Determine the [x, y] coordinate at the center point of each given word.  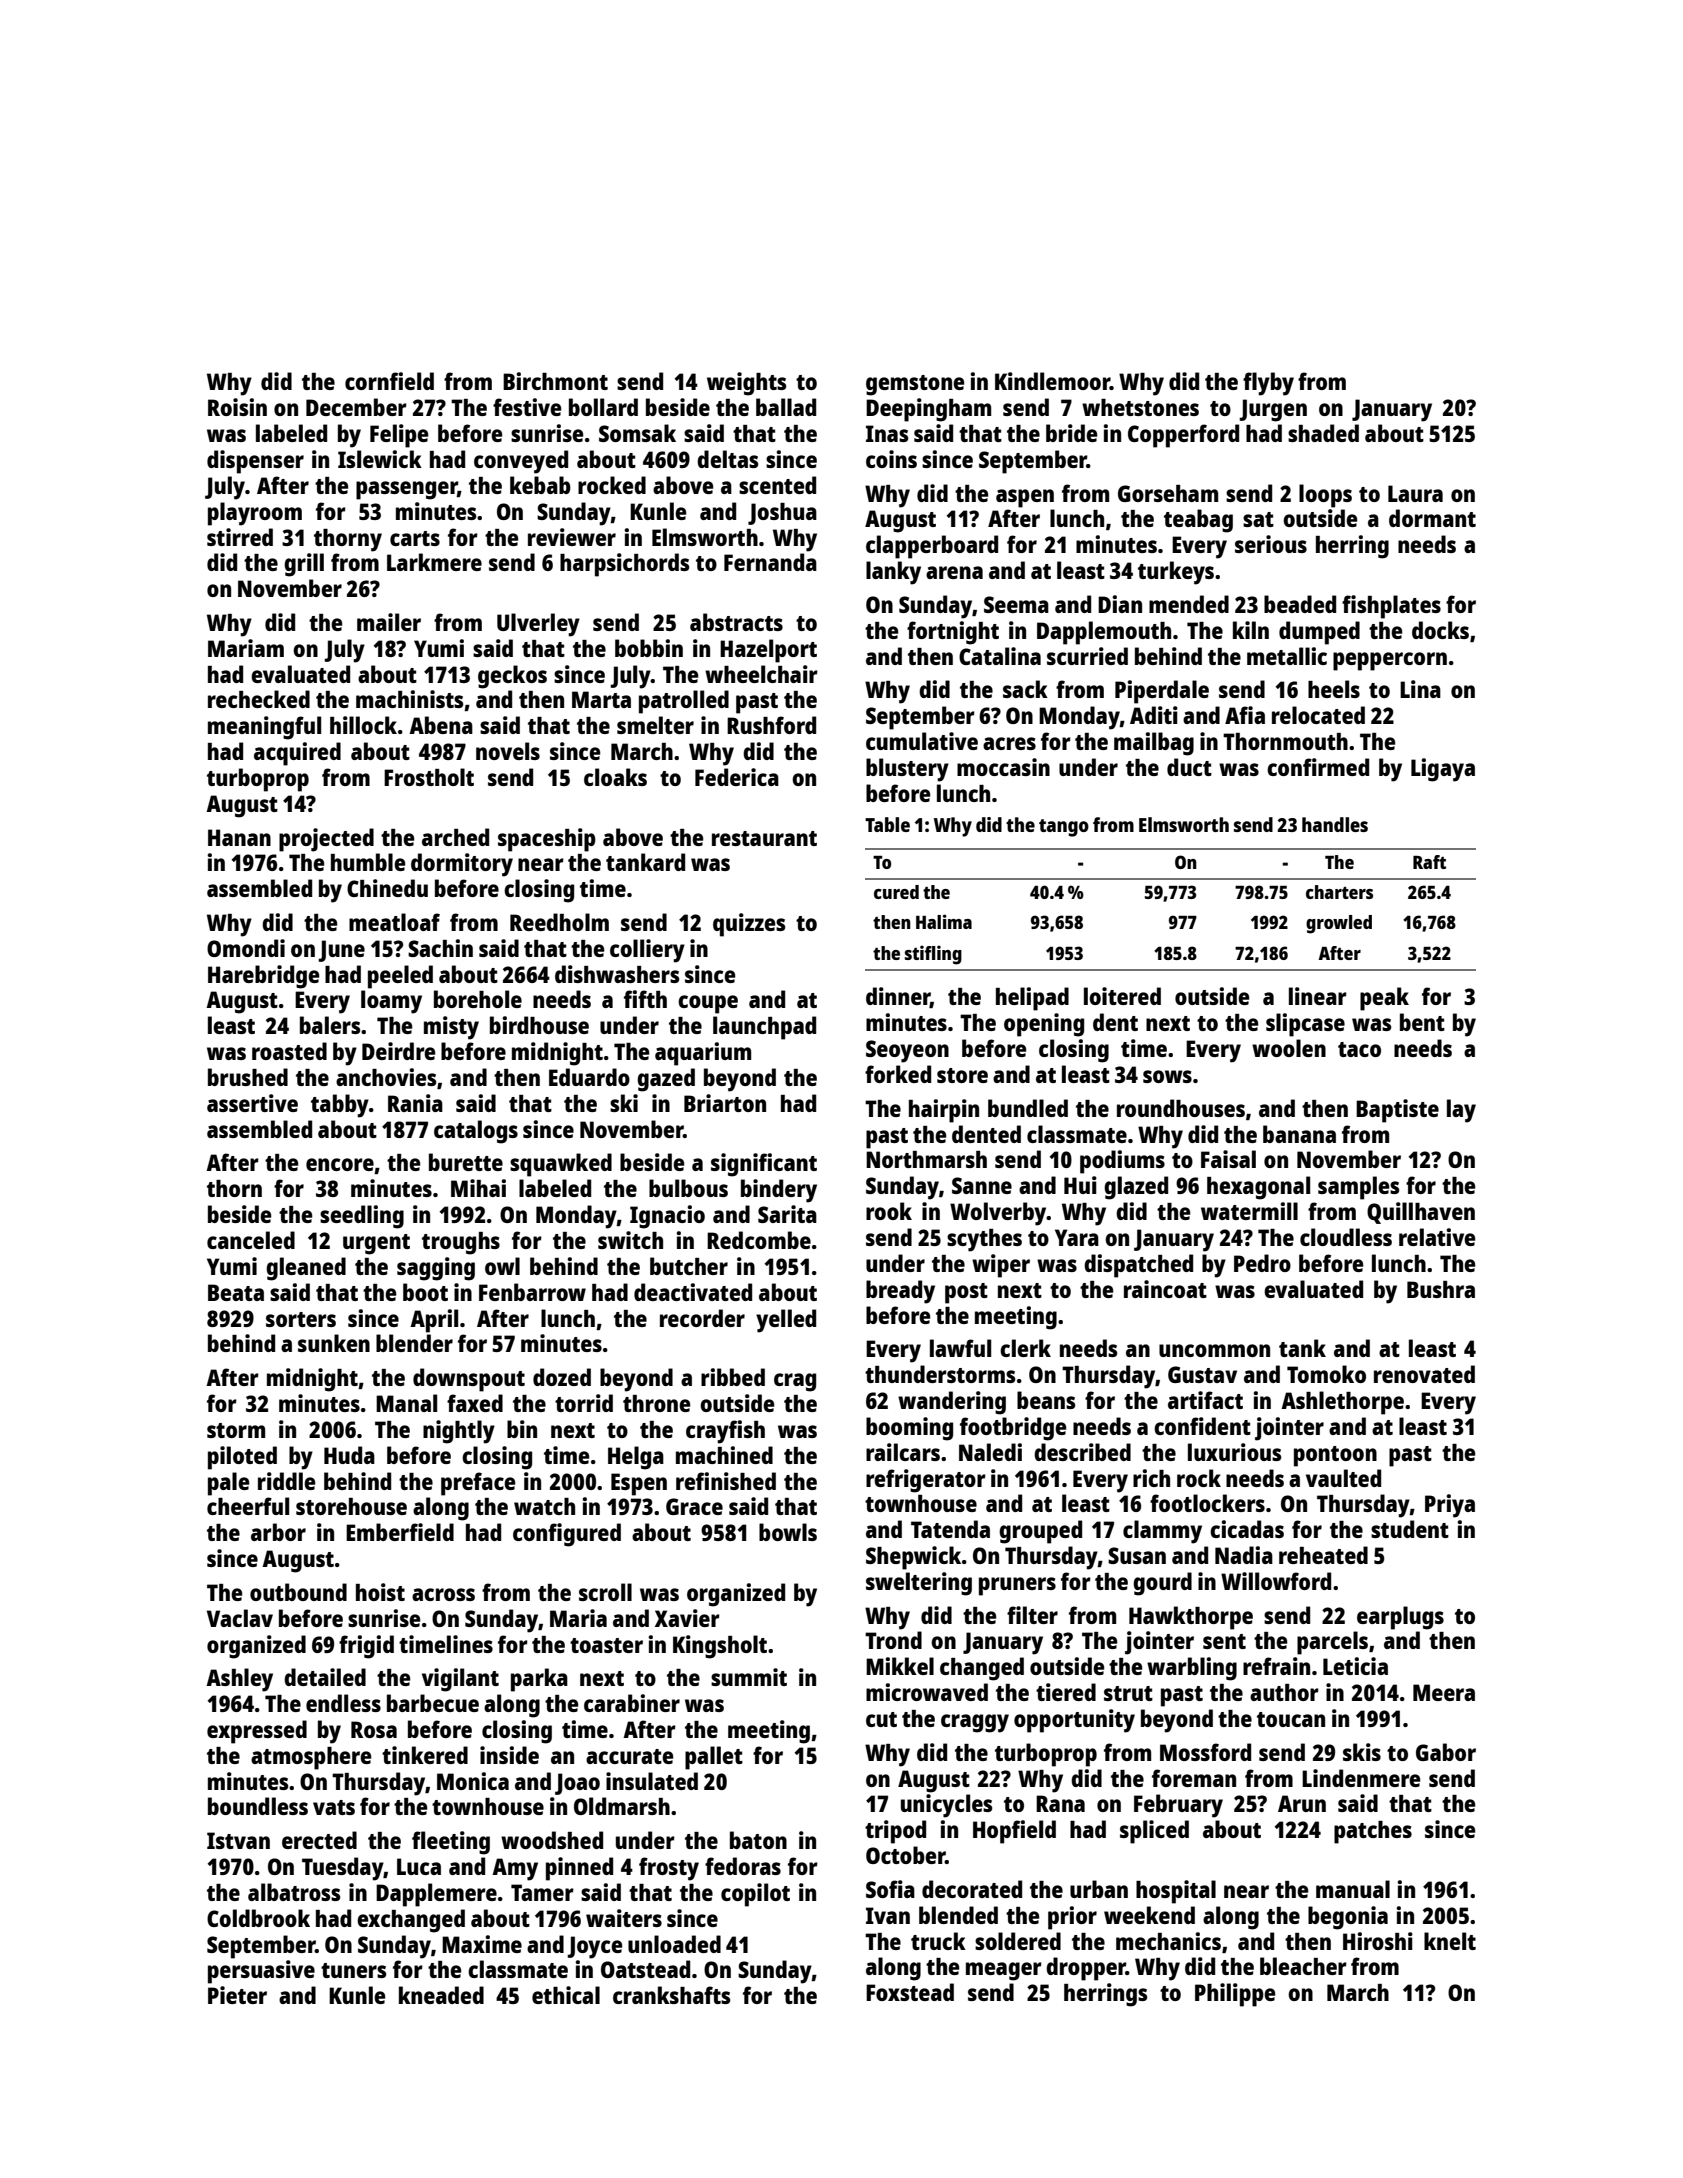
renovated [1424, 1374]
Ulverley [538, 625]
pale [228, 1484]
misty [451, 1028]
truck [938, 1941]
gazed [666, 1080]
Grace [694, 1506]
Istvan [238, 1840]
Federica [737, 777]
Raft [1429, 862]
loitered [1122, 996]
